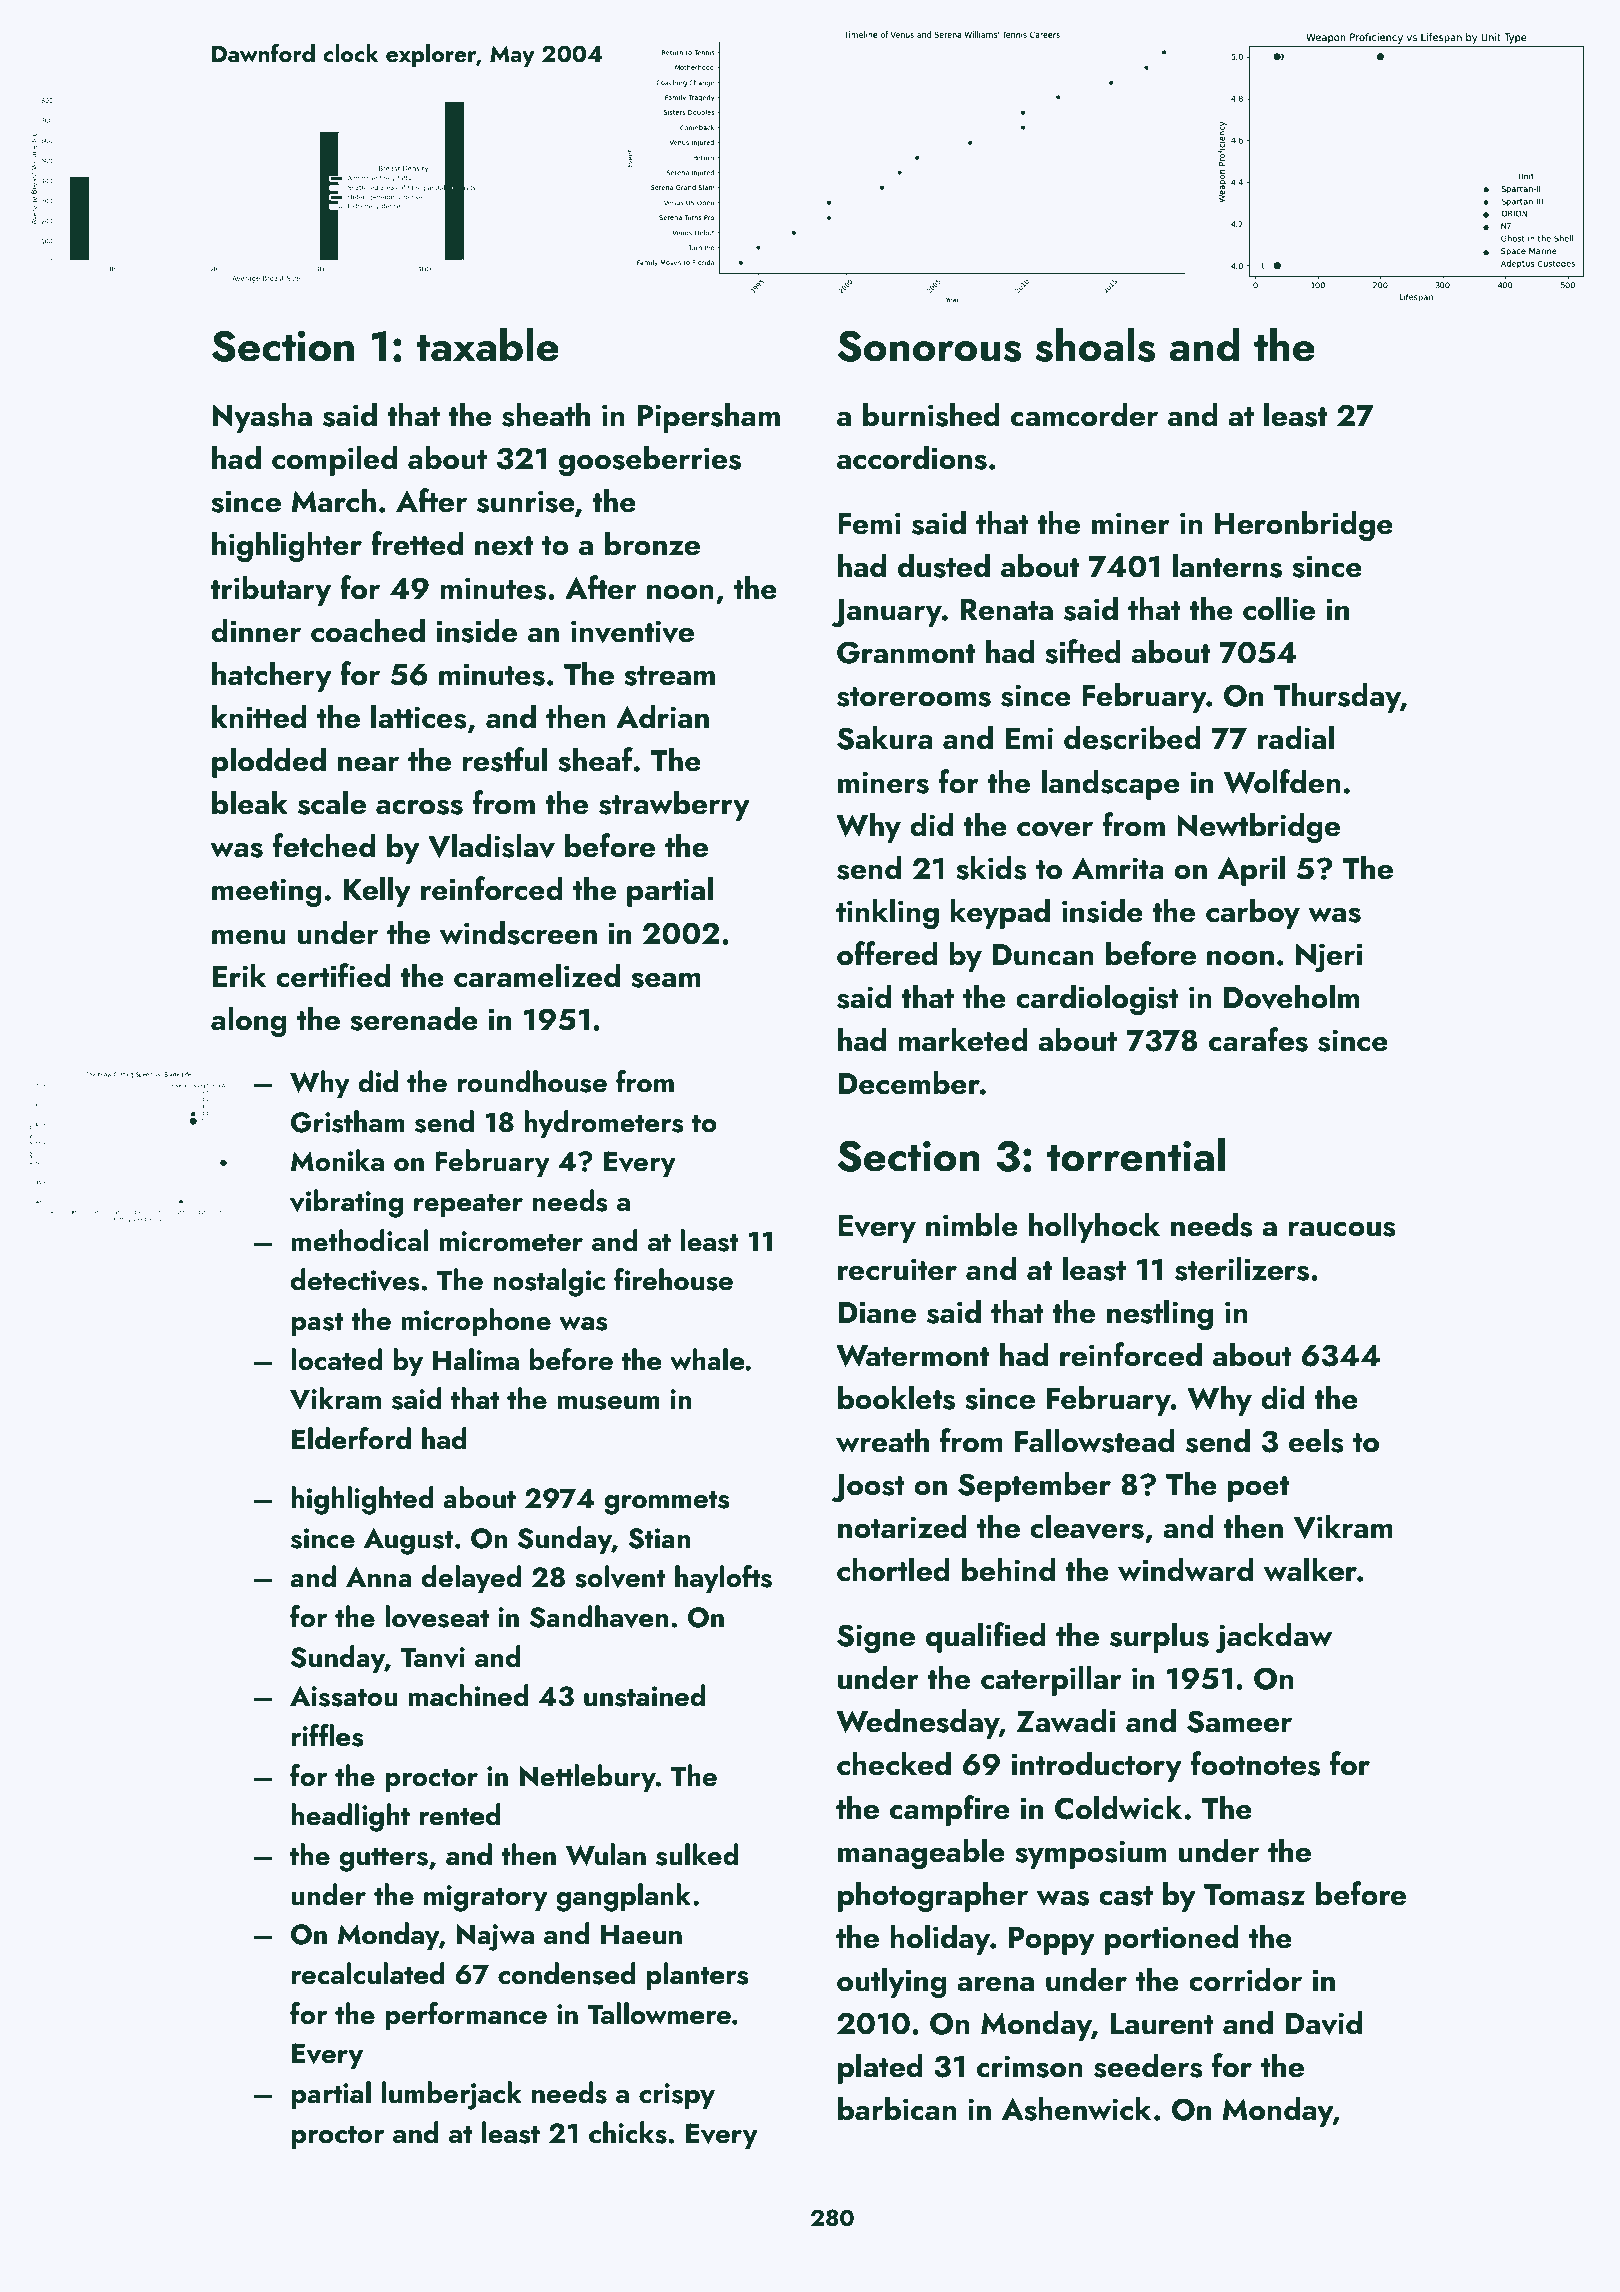  What do you see at coordinates (368, 1973) in the screenshot?
I see `recalculated` at bounding box center [368, 1973].
